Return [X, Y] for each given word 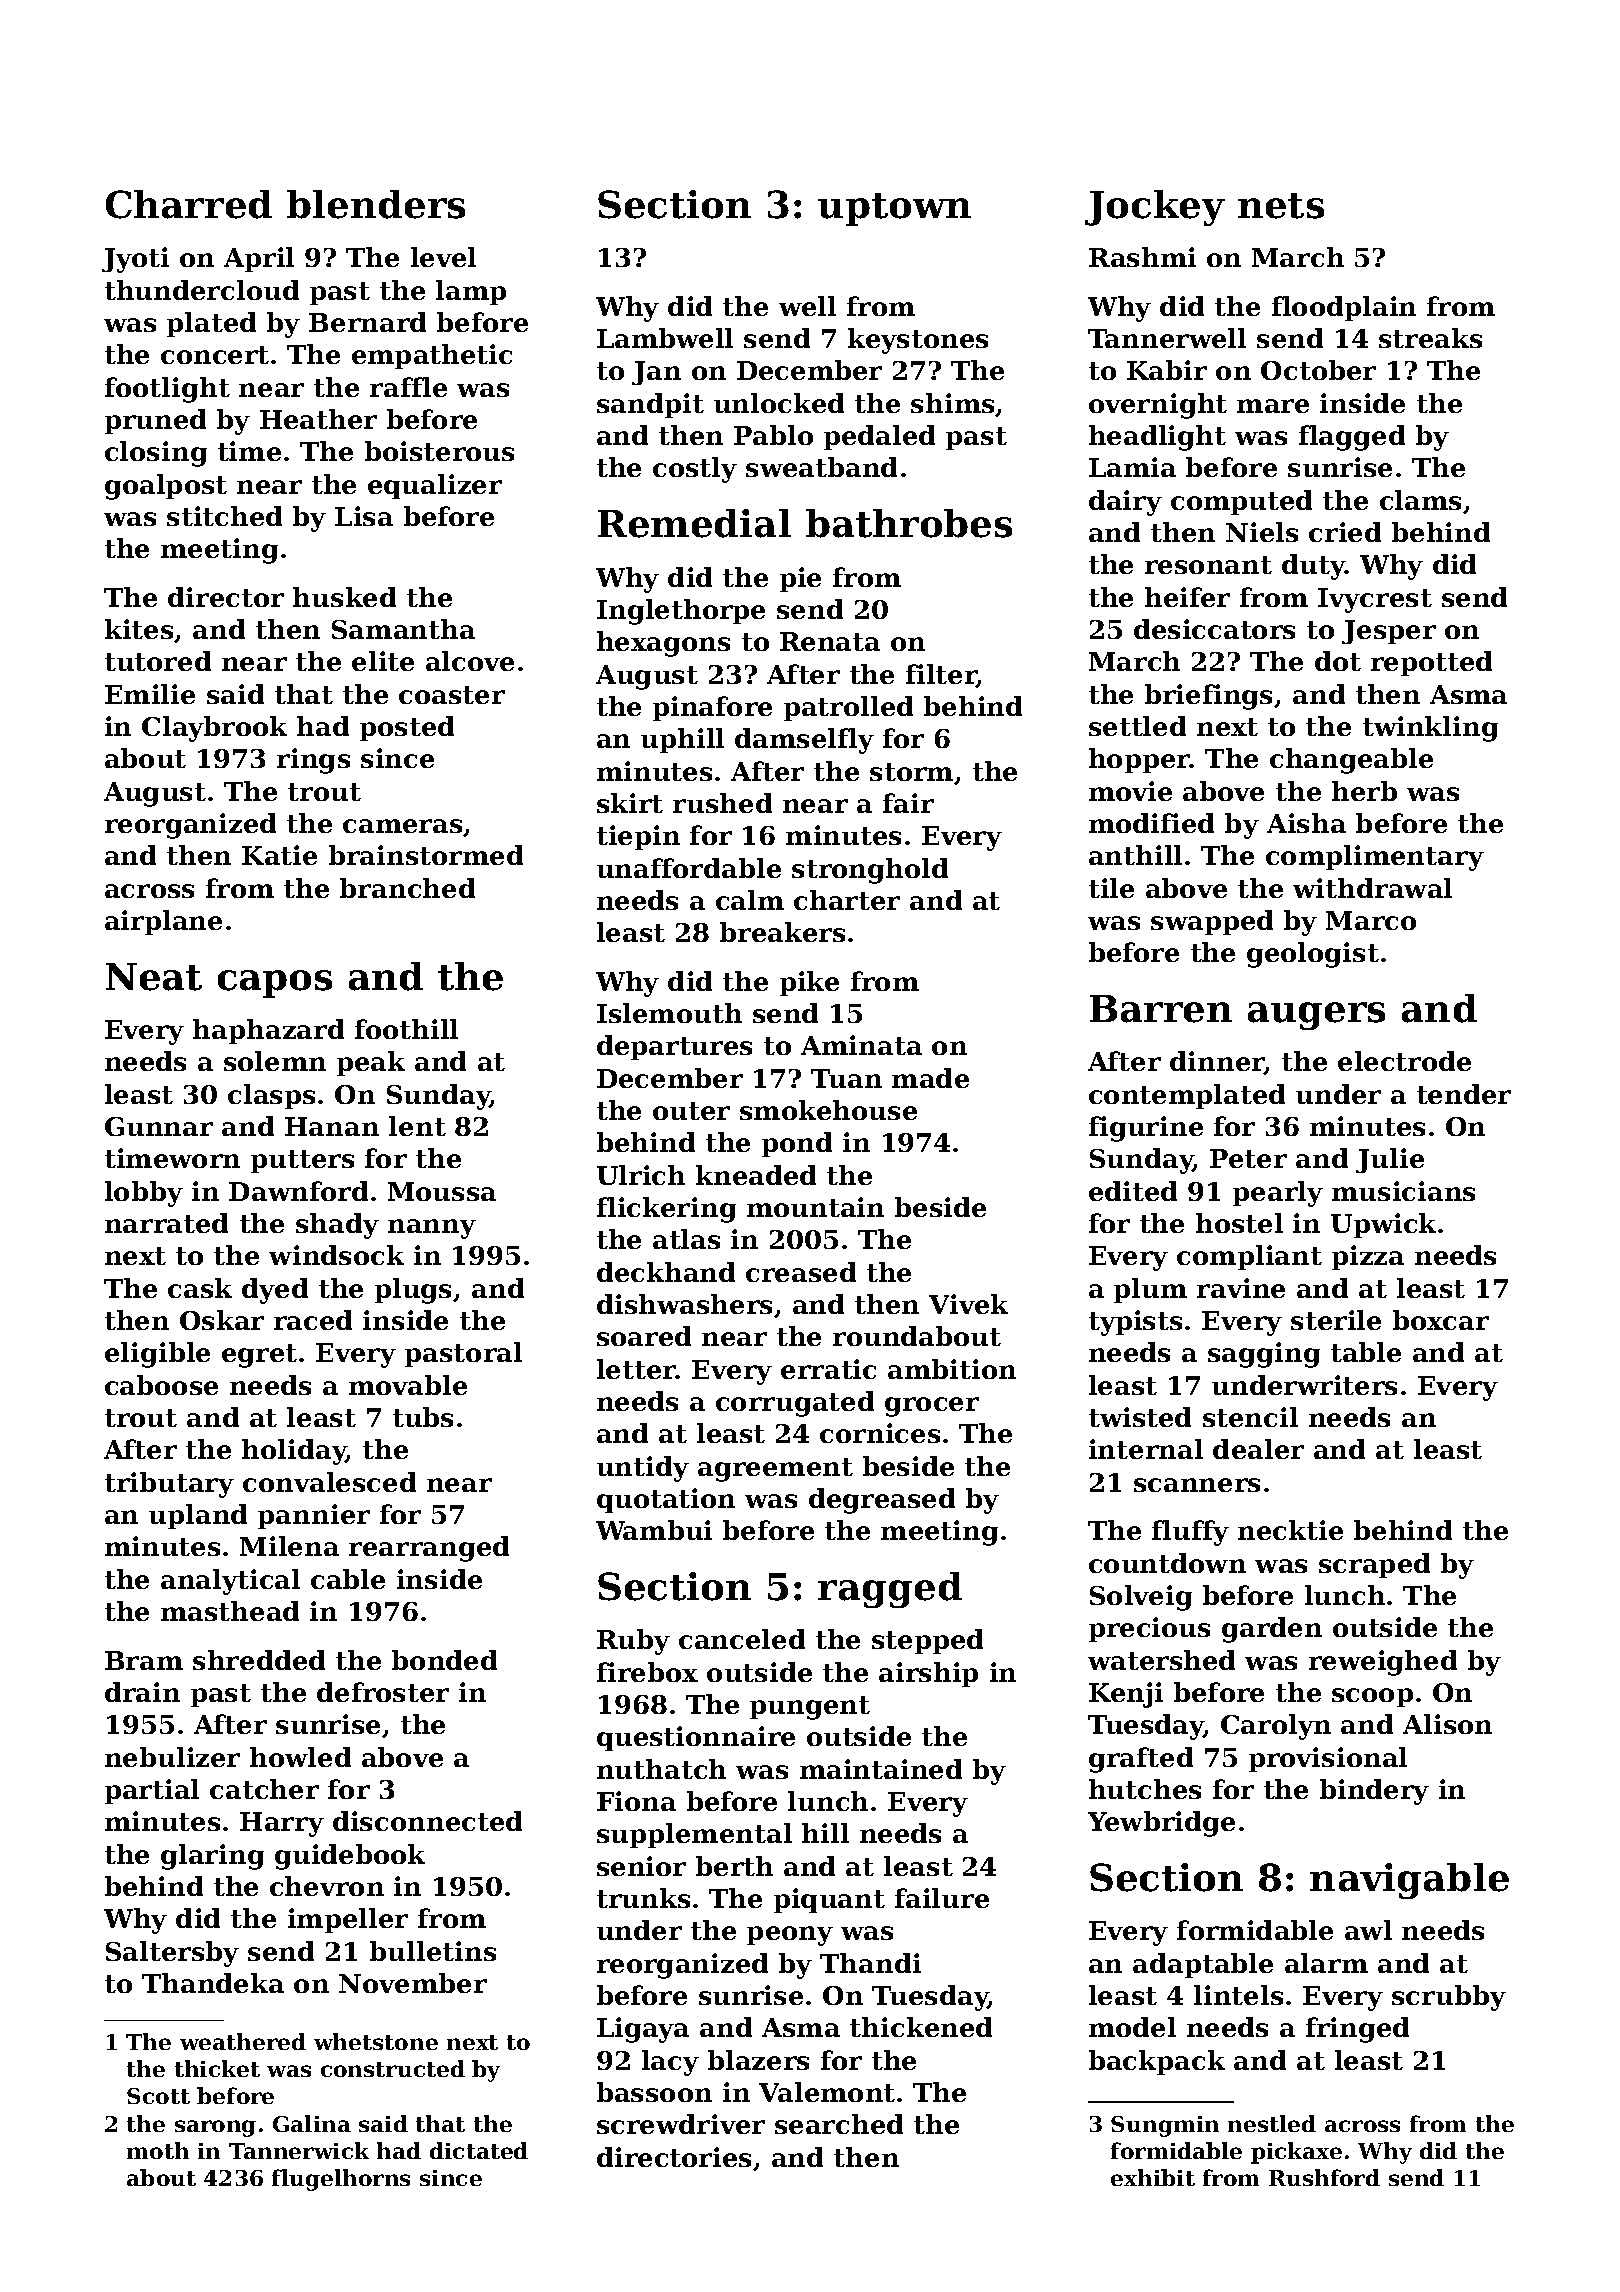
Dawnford [298, 1191]
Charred [189, 204]
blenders [376, 204]
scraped [1374, 1565]
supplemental [694, 1835]
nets [1281, 206]
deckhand [666, 1272]
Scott [158, 2096]
